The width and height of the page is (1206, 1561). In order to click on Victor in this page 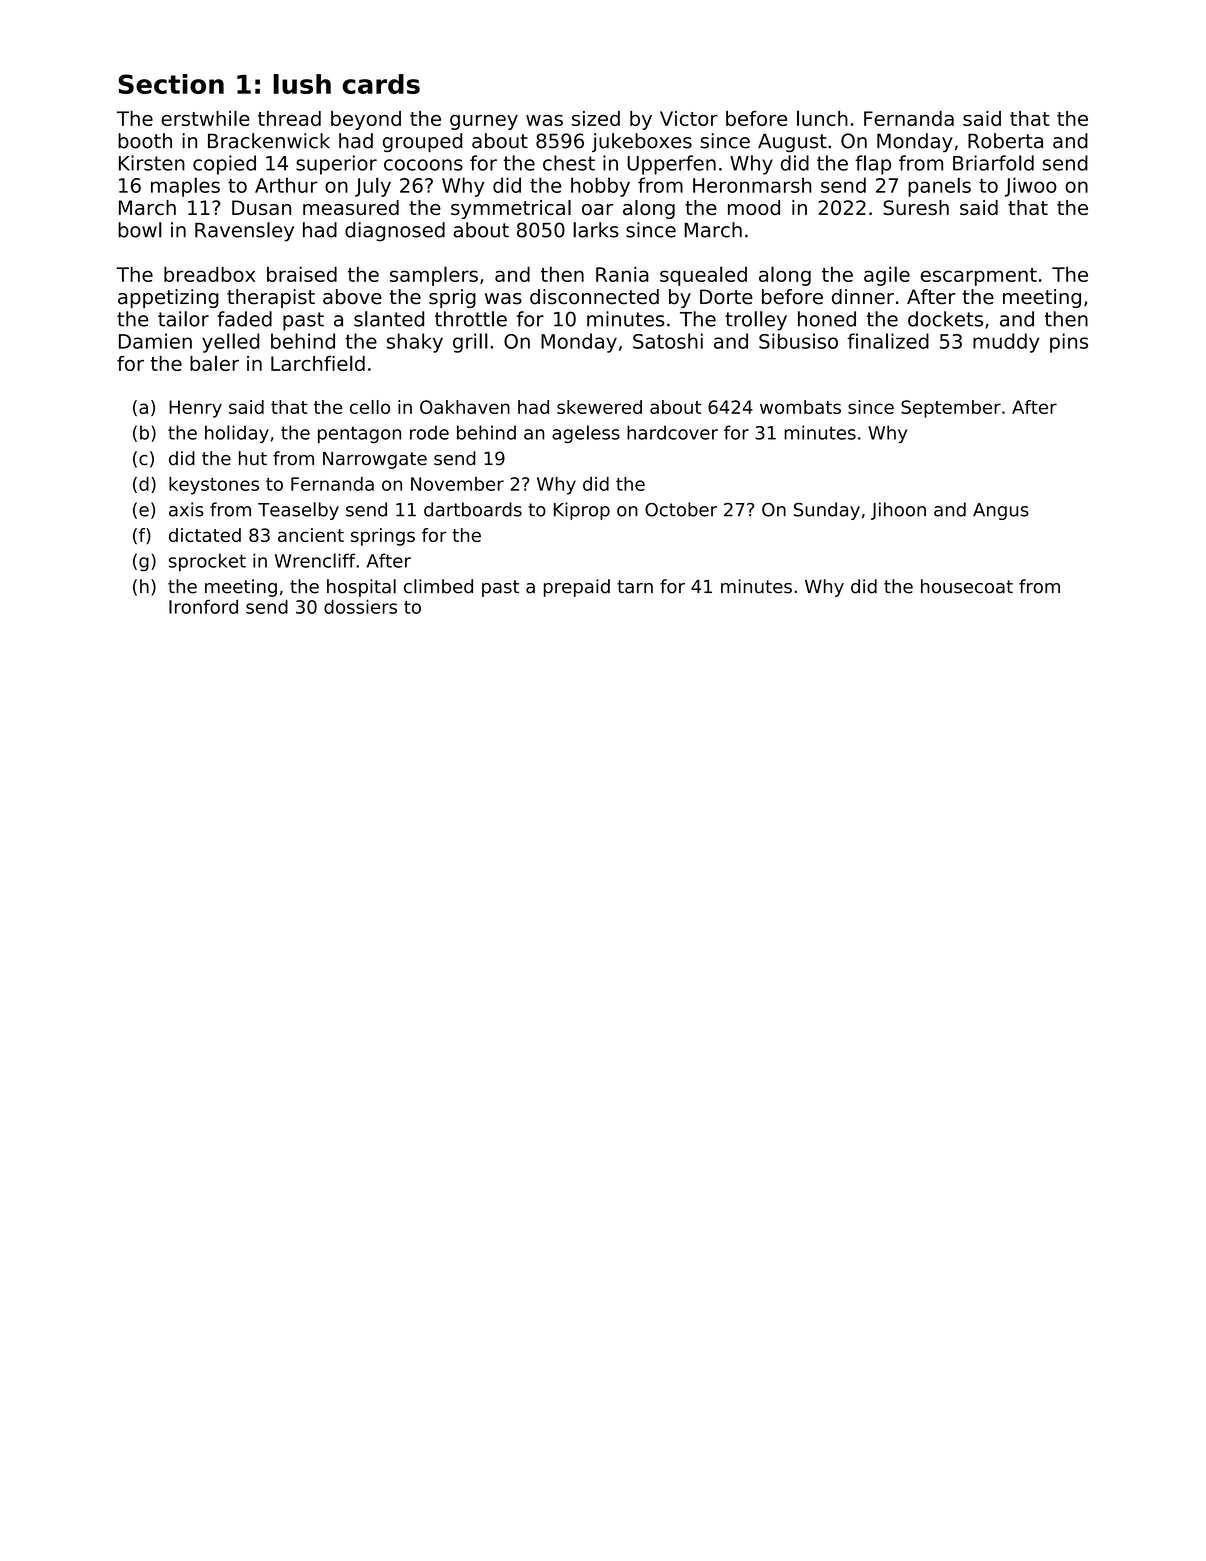, I will do `click(689, 118)`.
